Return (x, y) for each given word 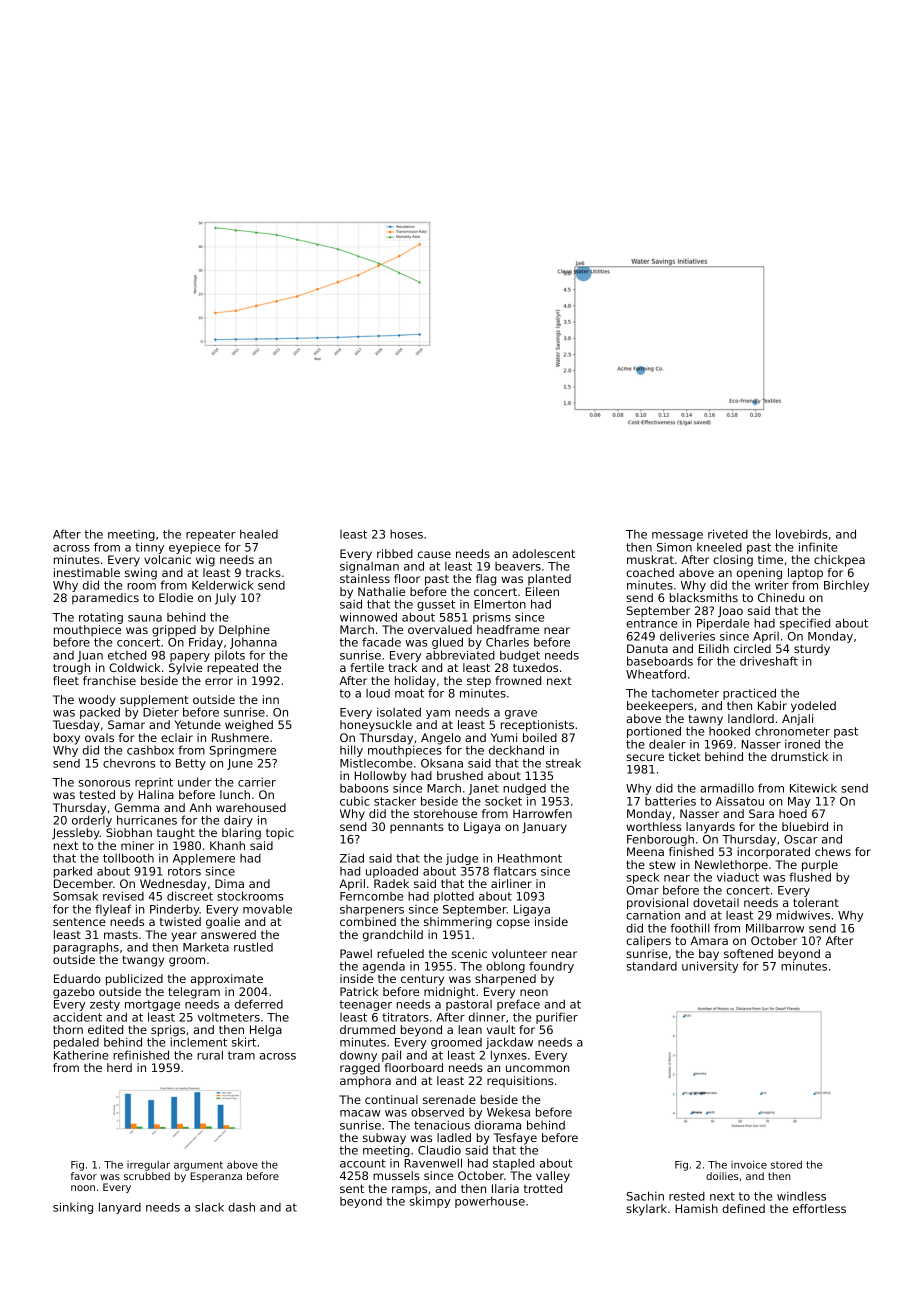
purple (820, 866)
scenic (469, 953)
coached (650, 572)
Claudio (439, 1150)
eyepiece (194, 548)
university (710, 967)
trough (71, 669)
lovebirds (802, 534)
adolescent (543, 553)
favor (84, 1176)
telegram (194, 993)
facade (381, 642)
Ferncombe (371, 896)
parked (73, 872)
